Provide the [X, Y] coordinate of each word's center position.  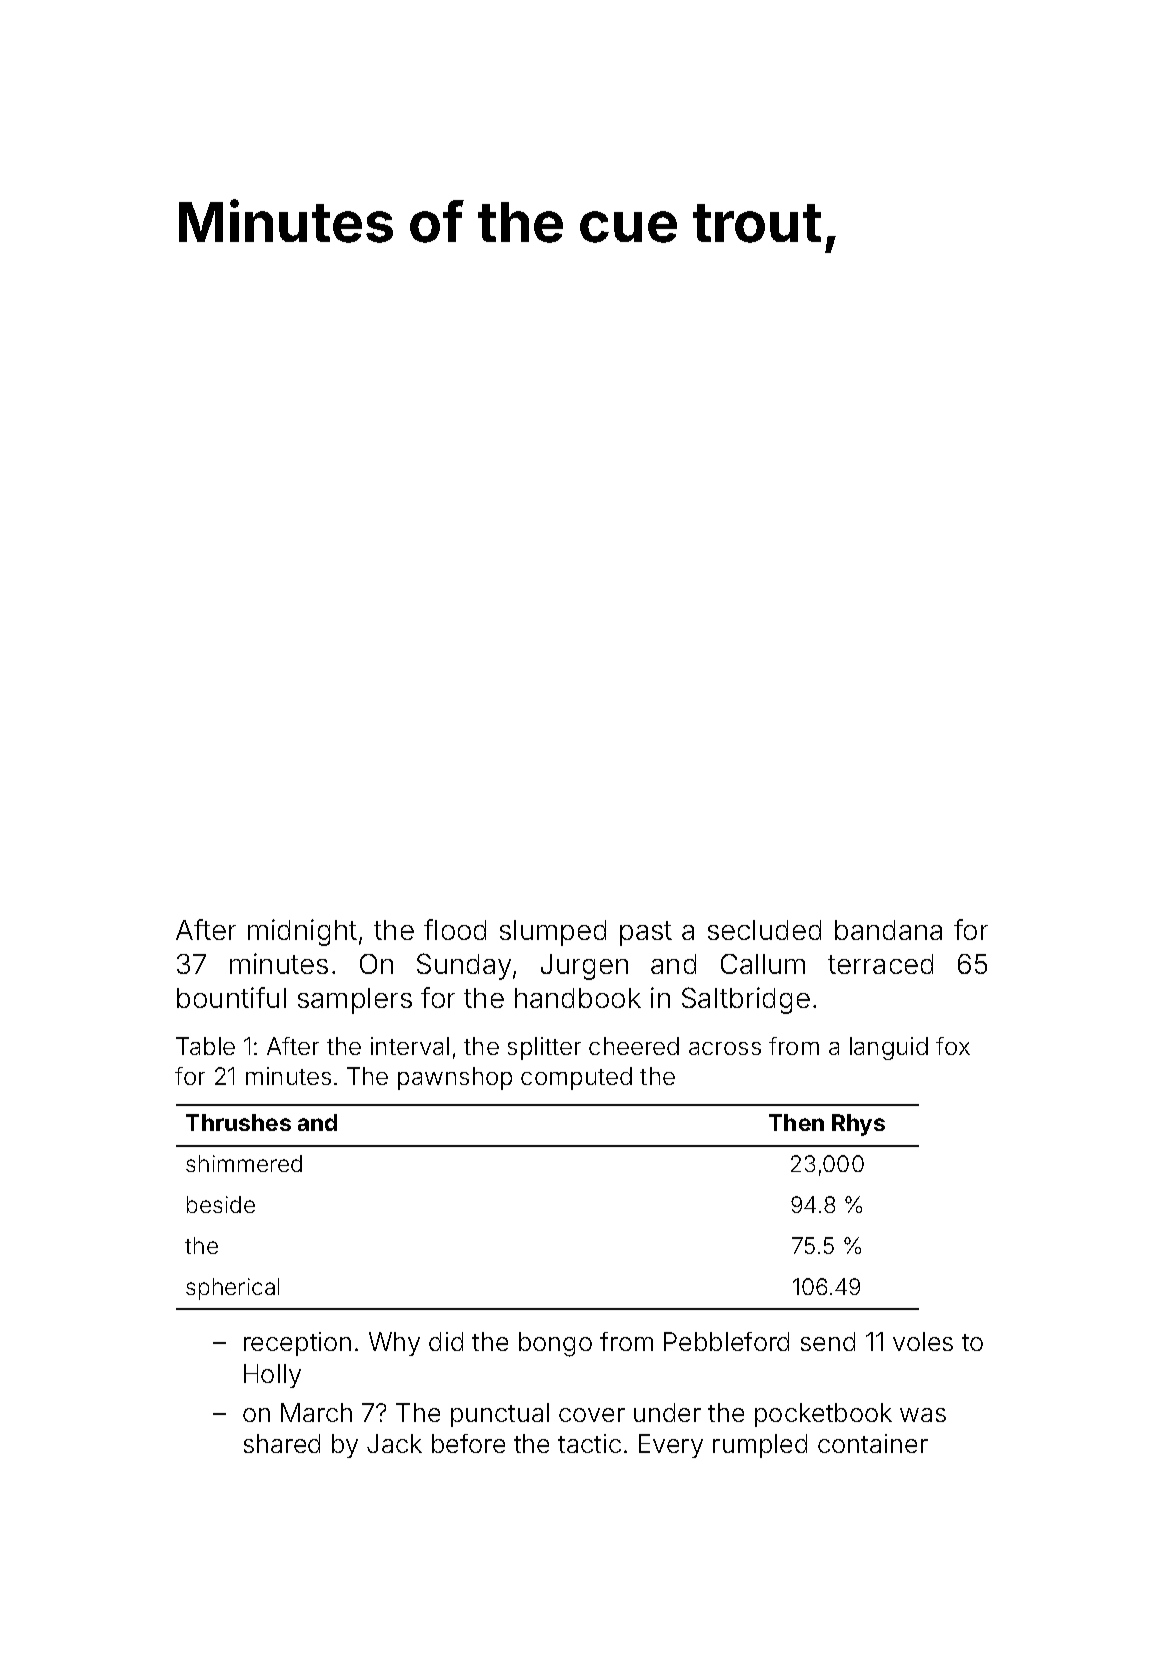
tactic [589, 1443]
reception [297, 1344]
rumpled [760, 1446]
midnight [302, 932]
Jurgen [584, 967]
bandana [888, 930]
